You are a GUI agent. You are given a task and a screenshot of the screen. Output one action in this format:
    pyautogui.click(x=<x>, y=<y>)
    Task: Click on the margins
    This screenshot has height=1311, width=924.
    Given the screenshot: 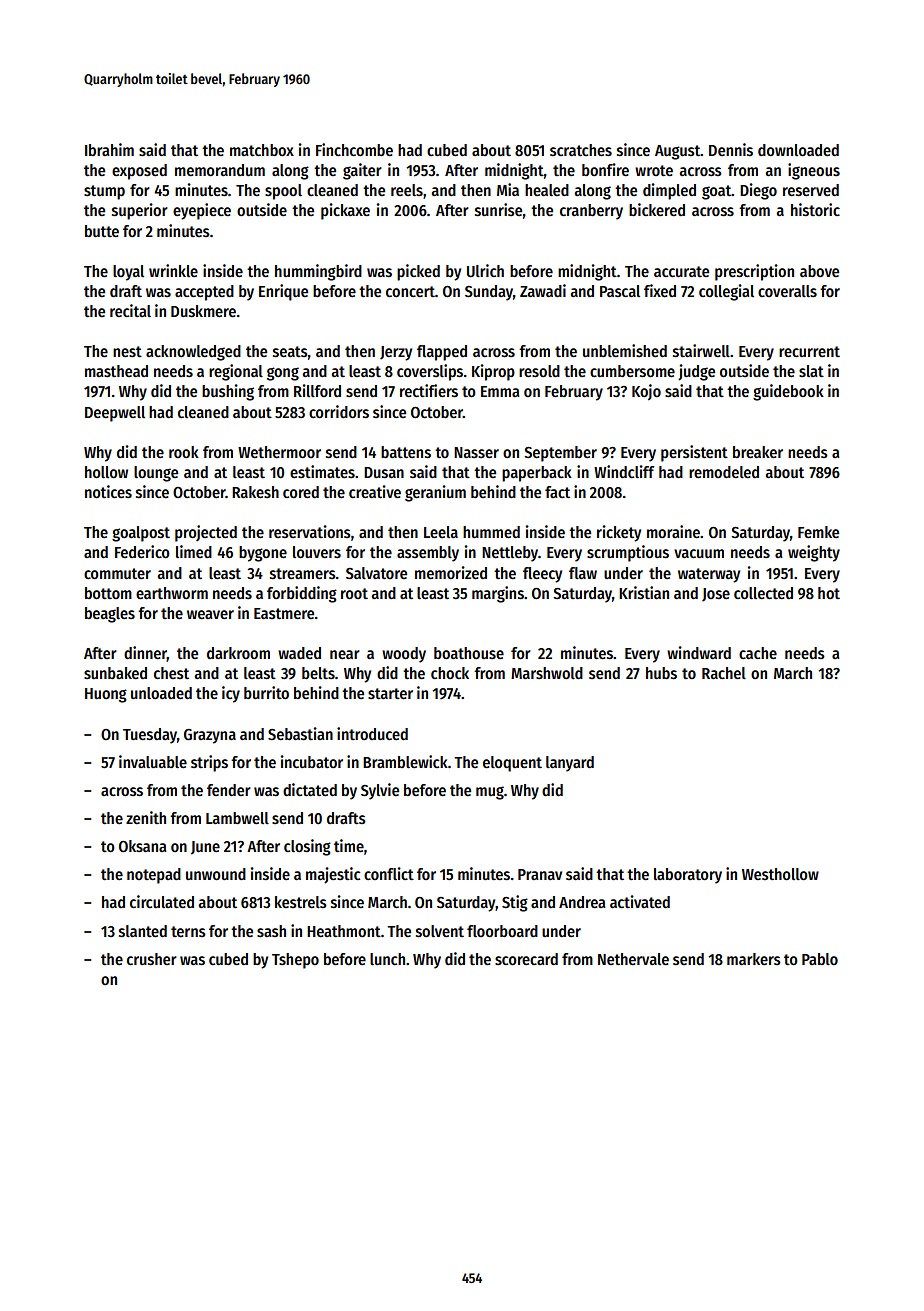 What is the action you would take?
    pyautogui.click(x=498, y=594)
